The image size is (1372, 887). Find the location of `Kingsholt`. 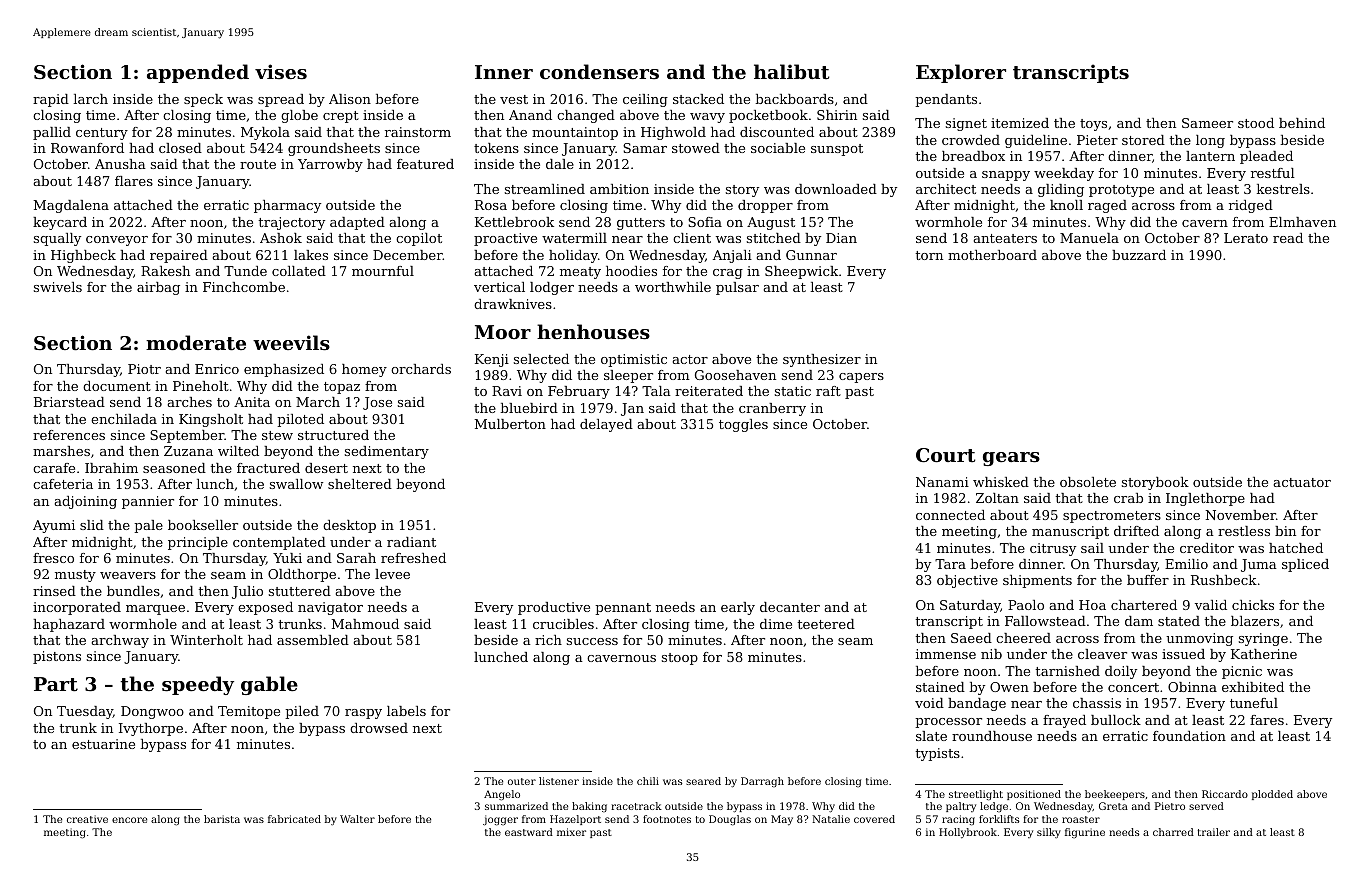

Kingsholt is located at coordinates (211, 420).
